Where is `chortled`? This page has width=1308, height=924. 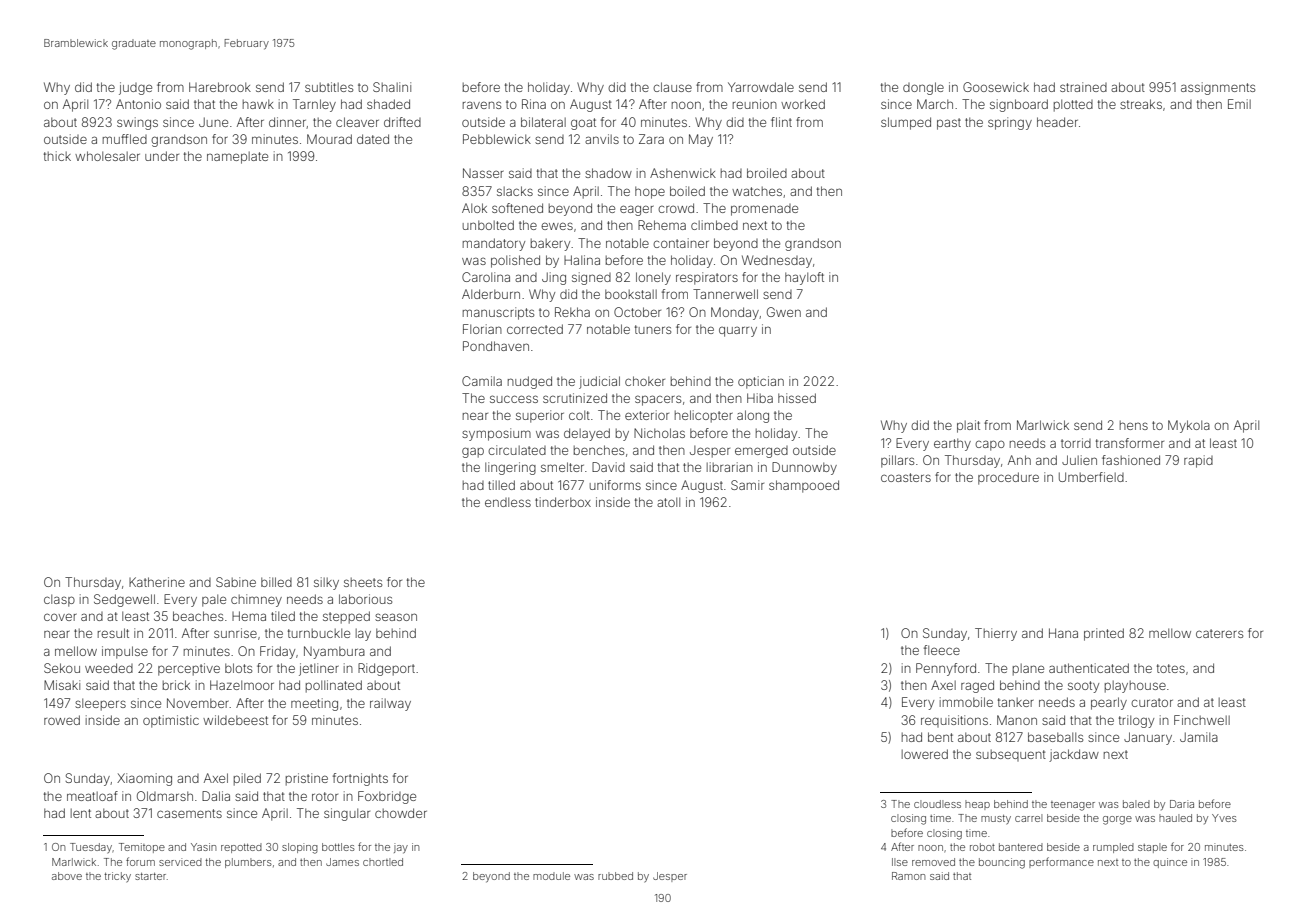 chortled is located at coordinates (383, 862).
